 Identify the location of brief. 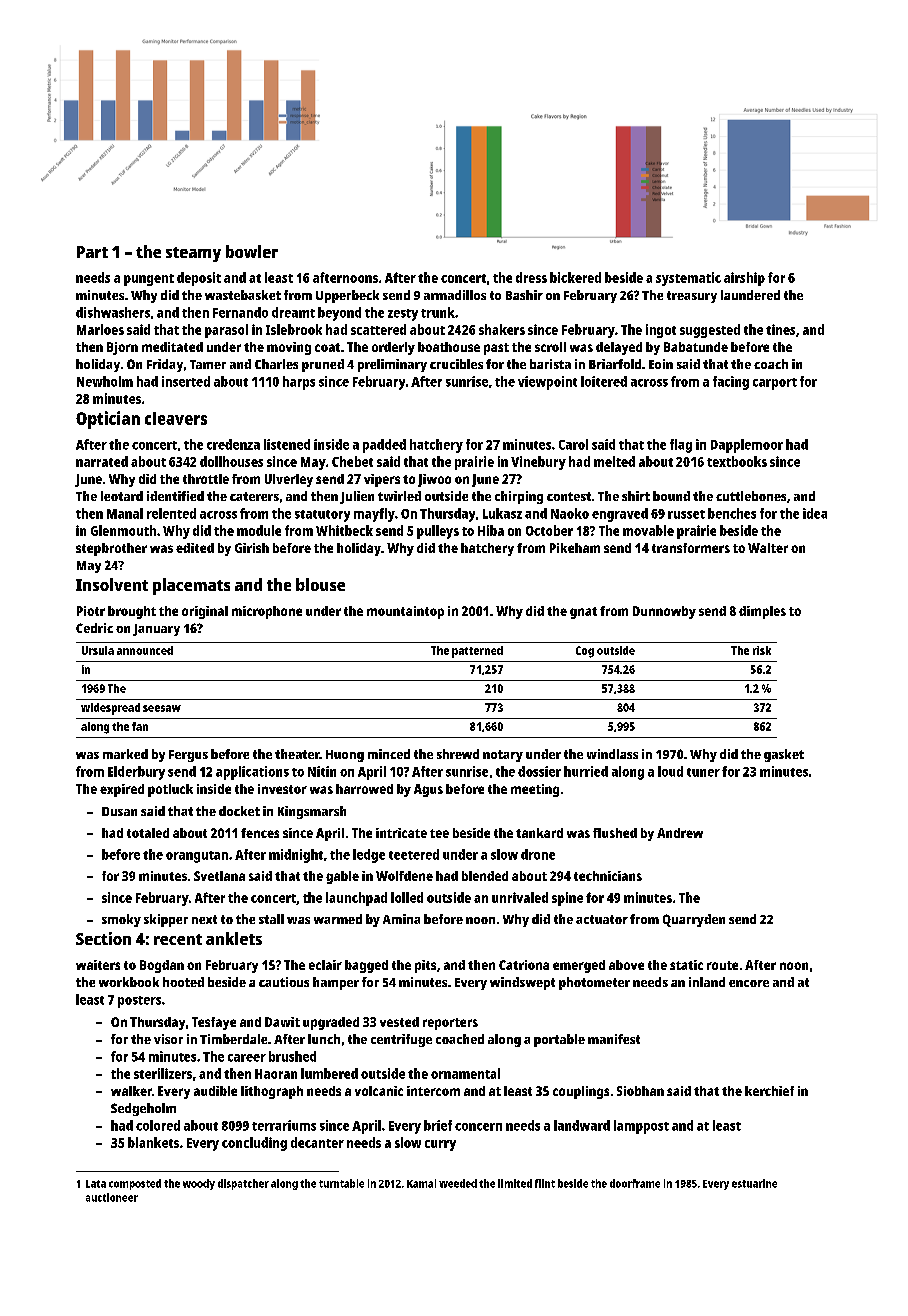
(438, 1125).
